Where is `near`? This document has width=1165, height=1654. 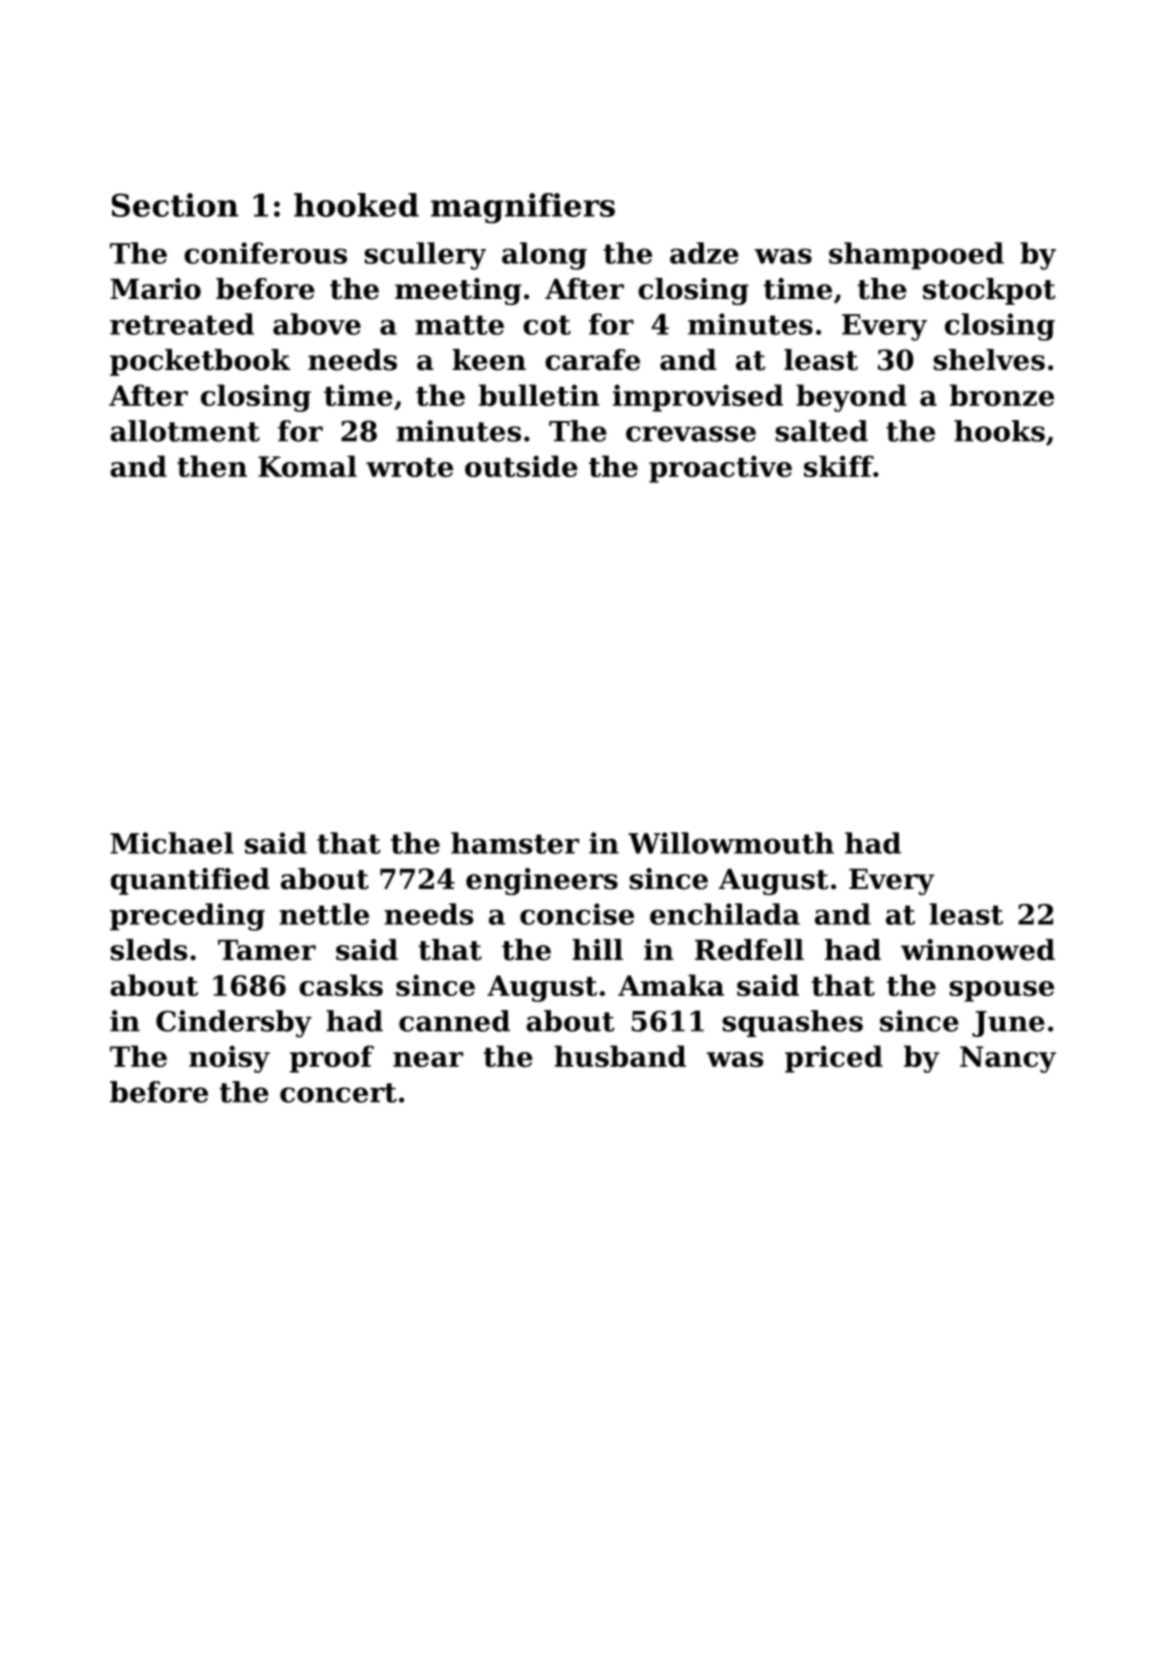 near is located at coordinates (428, 1059).
